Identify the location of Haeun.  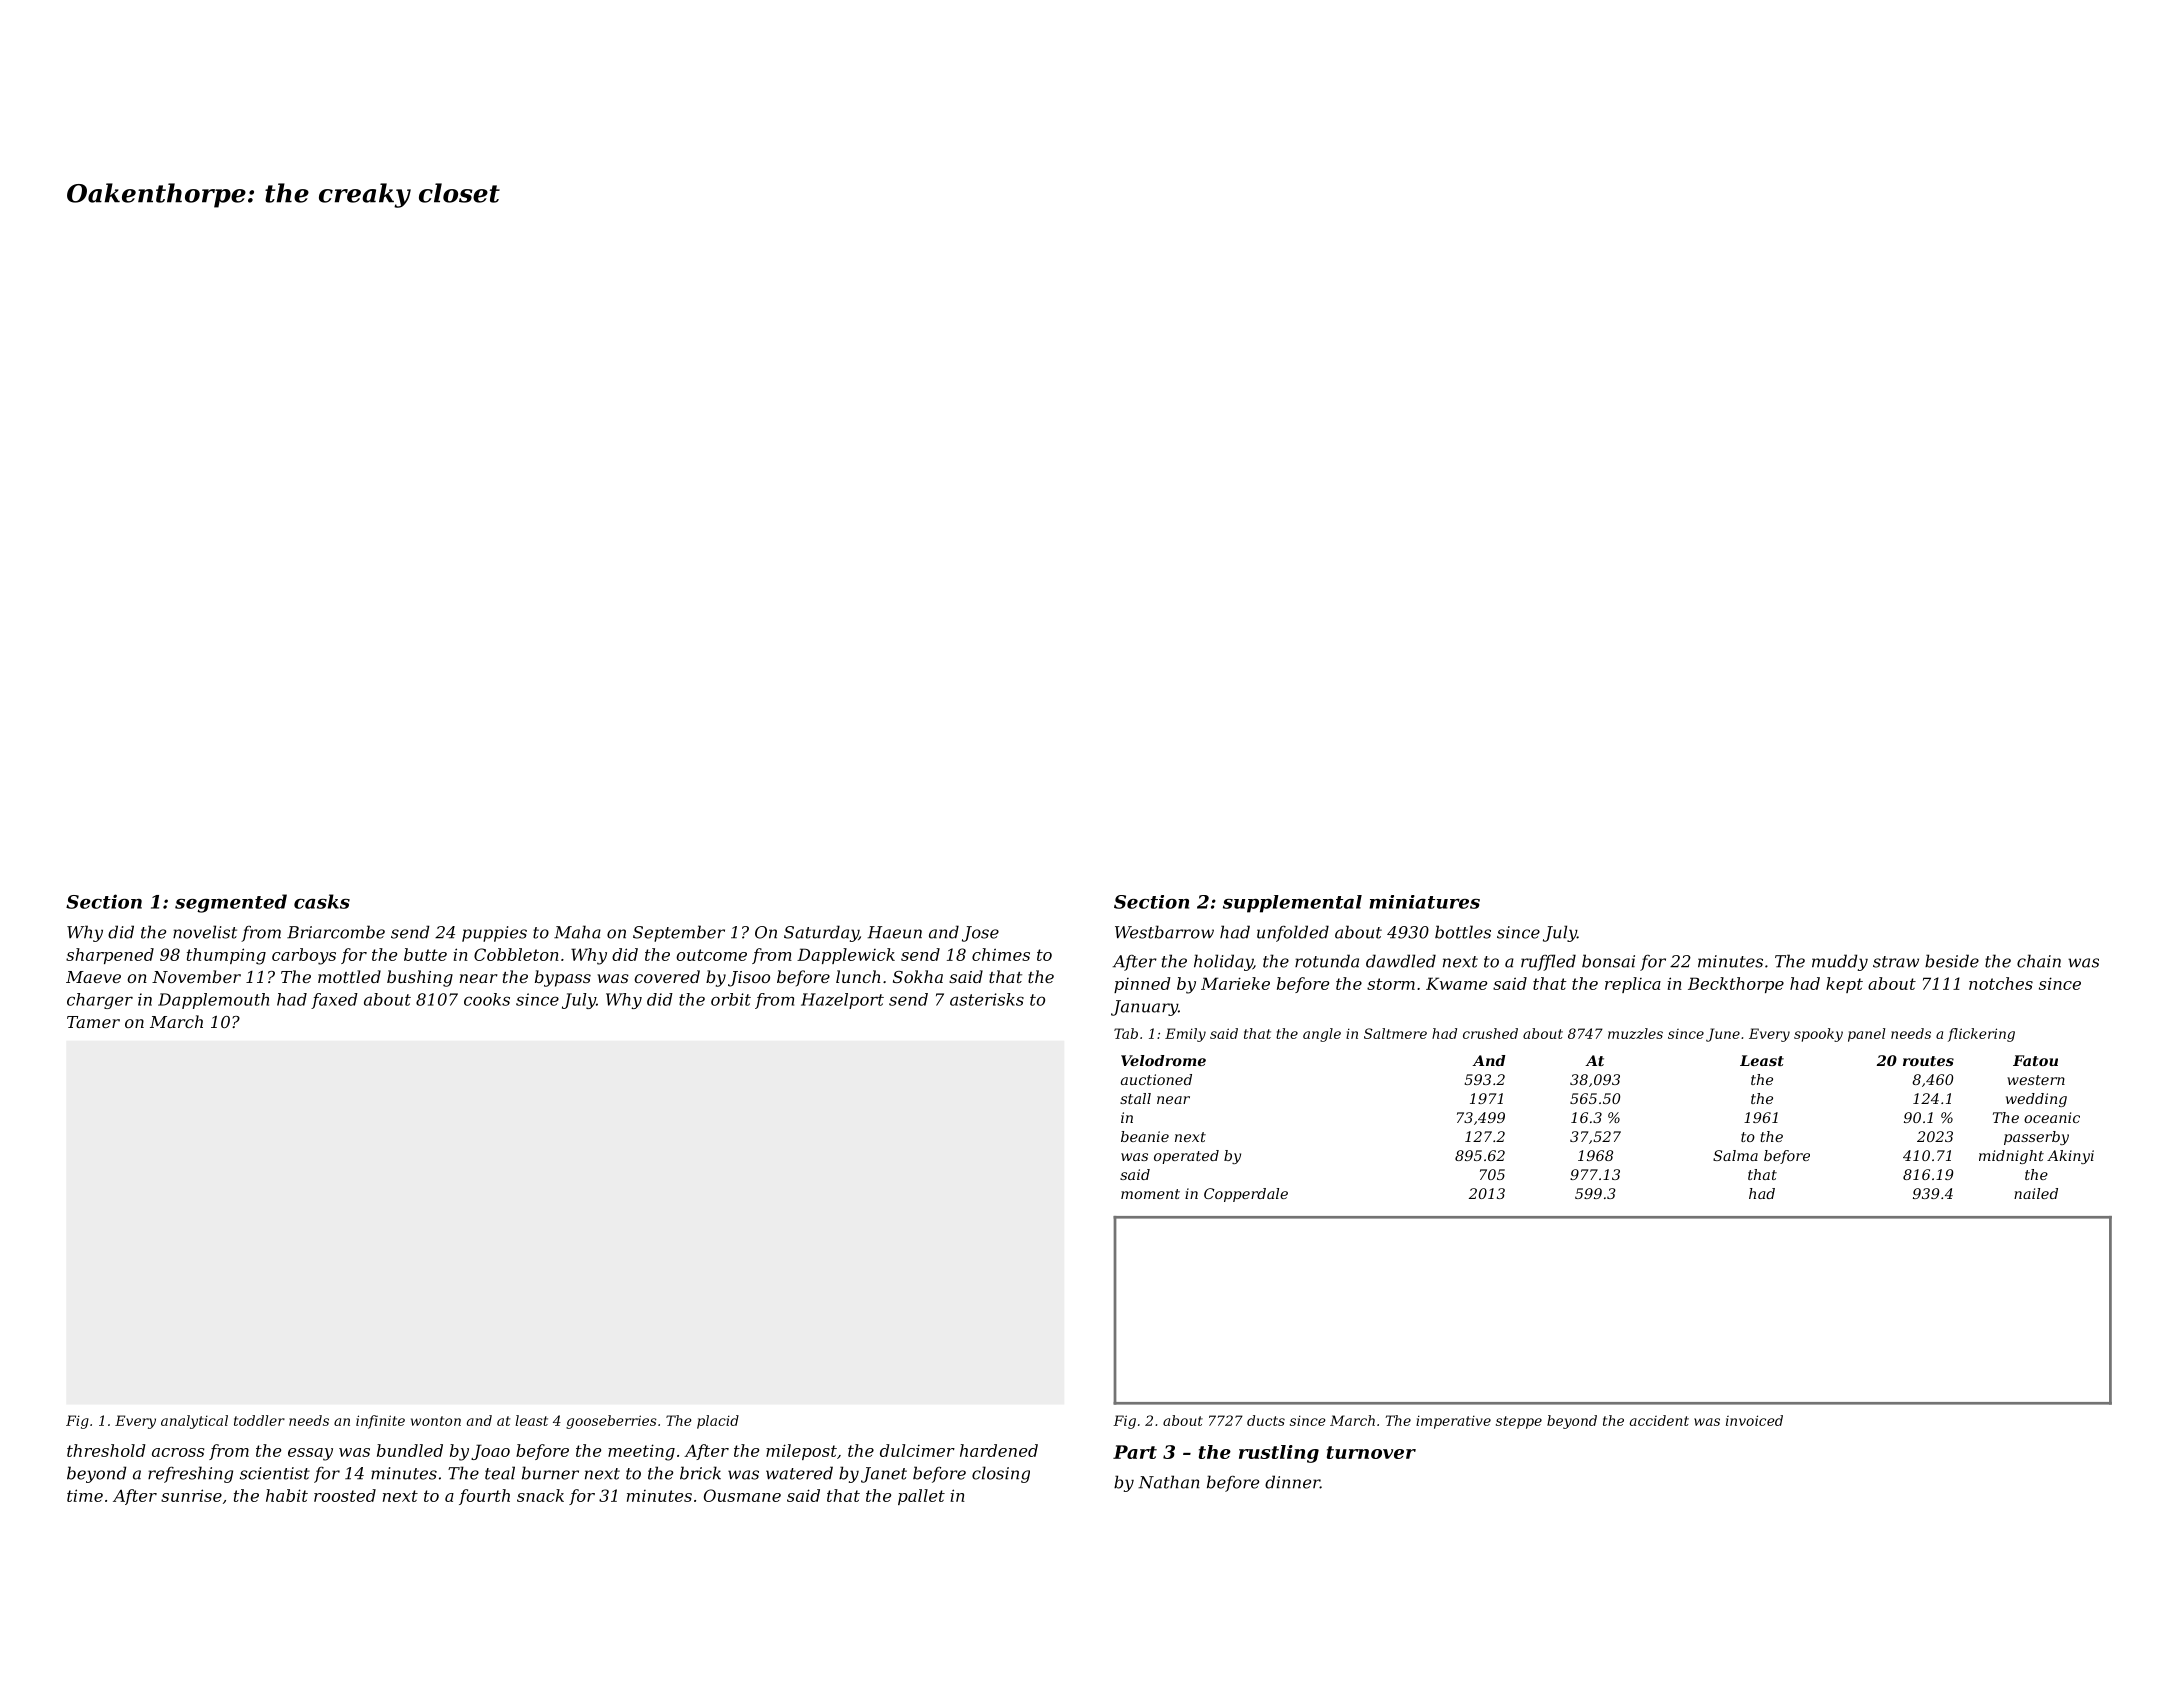
(895, 932).
